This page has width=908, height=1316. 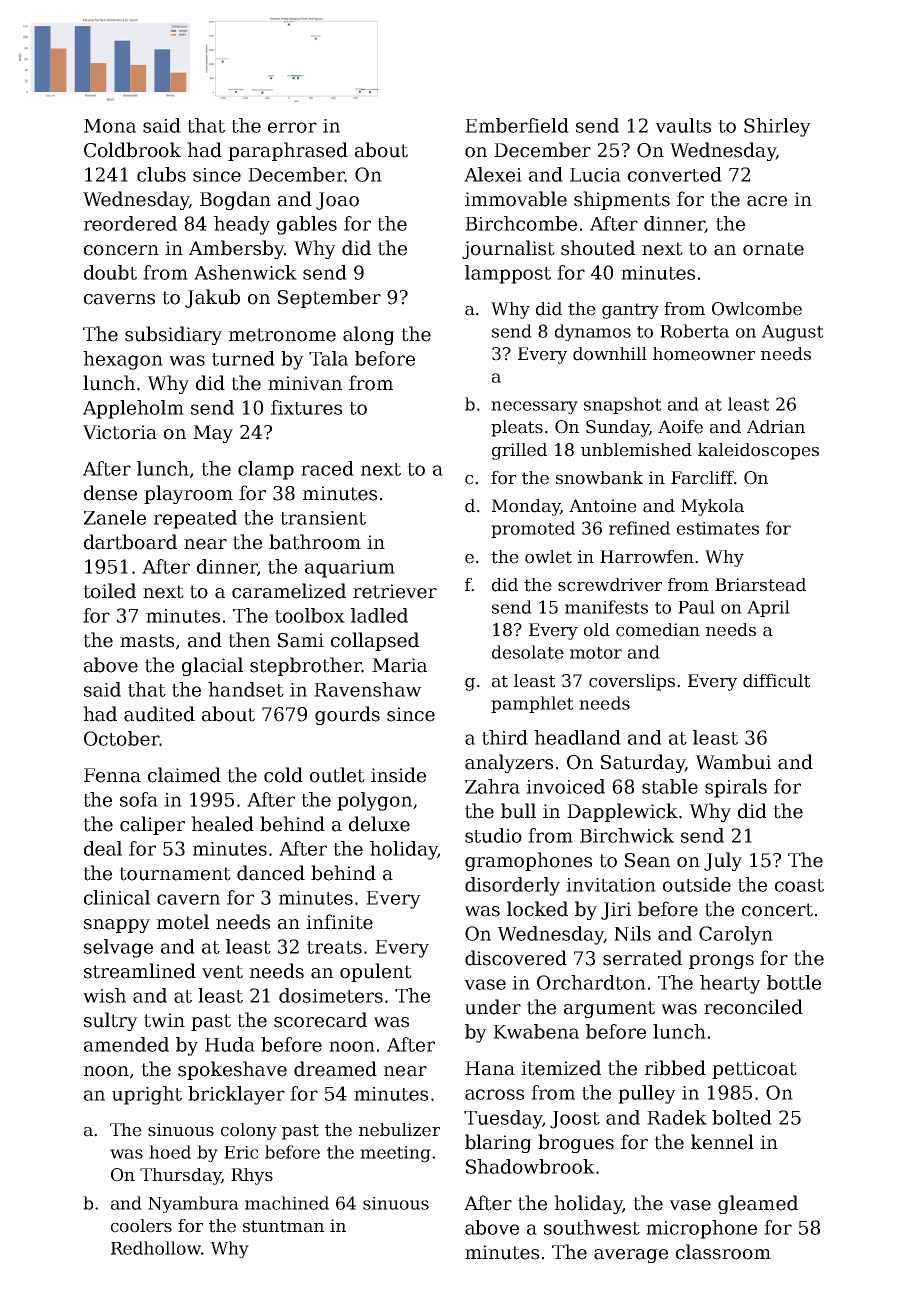 What do you see at coordinates (161, 174) in the page?
I see `clubs` at bounding box center [161, 174].
